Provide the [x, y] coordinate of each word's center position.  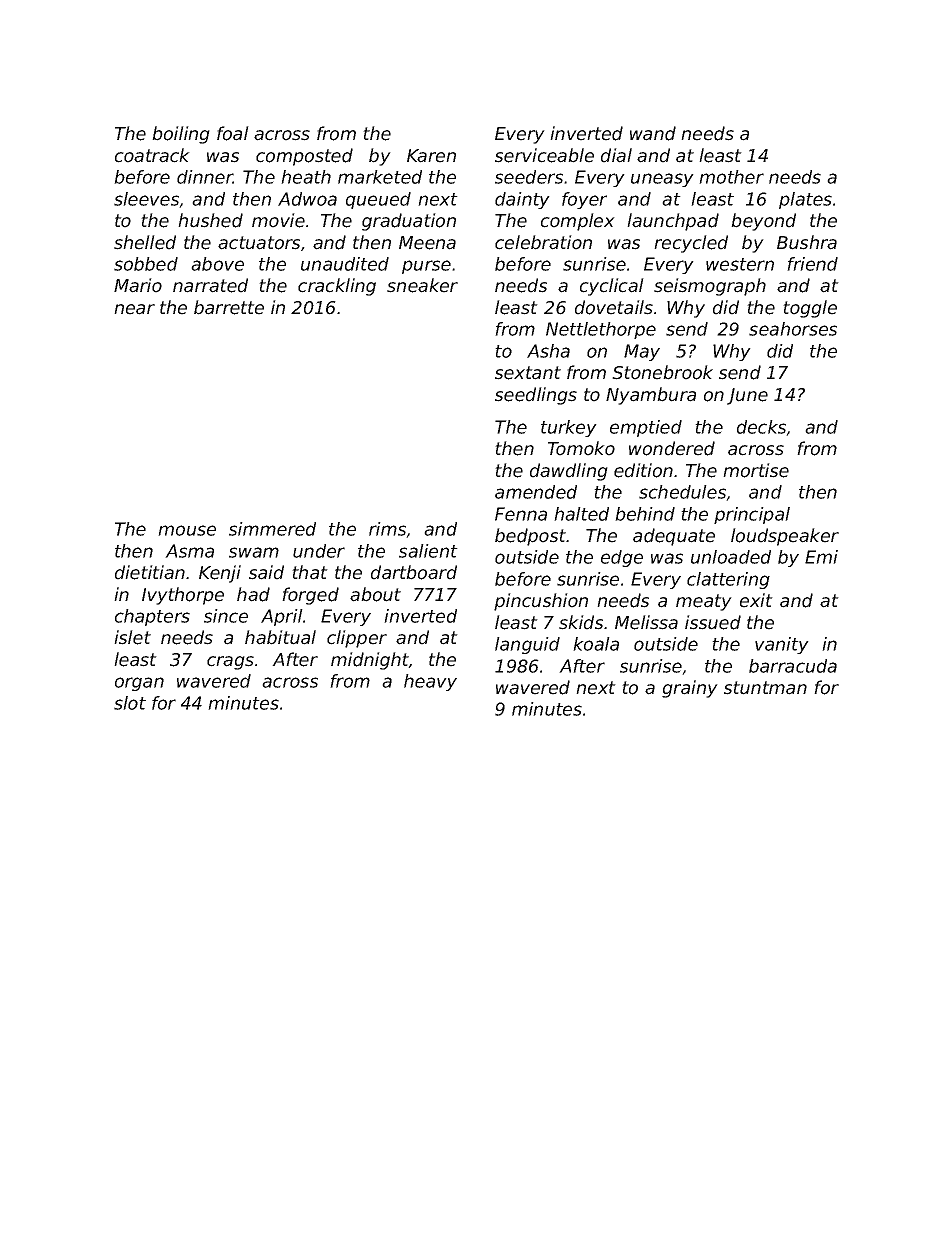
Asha [548, 351]
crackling [337, 287]
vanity [782, 645]
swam [254, 552]
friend [812, 264]
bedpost [530, 537]
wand [653, 133]
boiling [181, 135]
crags [230, 663]
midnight [370, 661]
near [134, 309]
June [747, 396]
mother [731, 177]
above [217, 264]
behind [645, 514]
